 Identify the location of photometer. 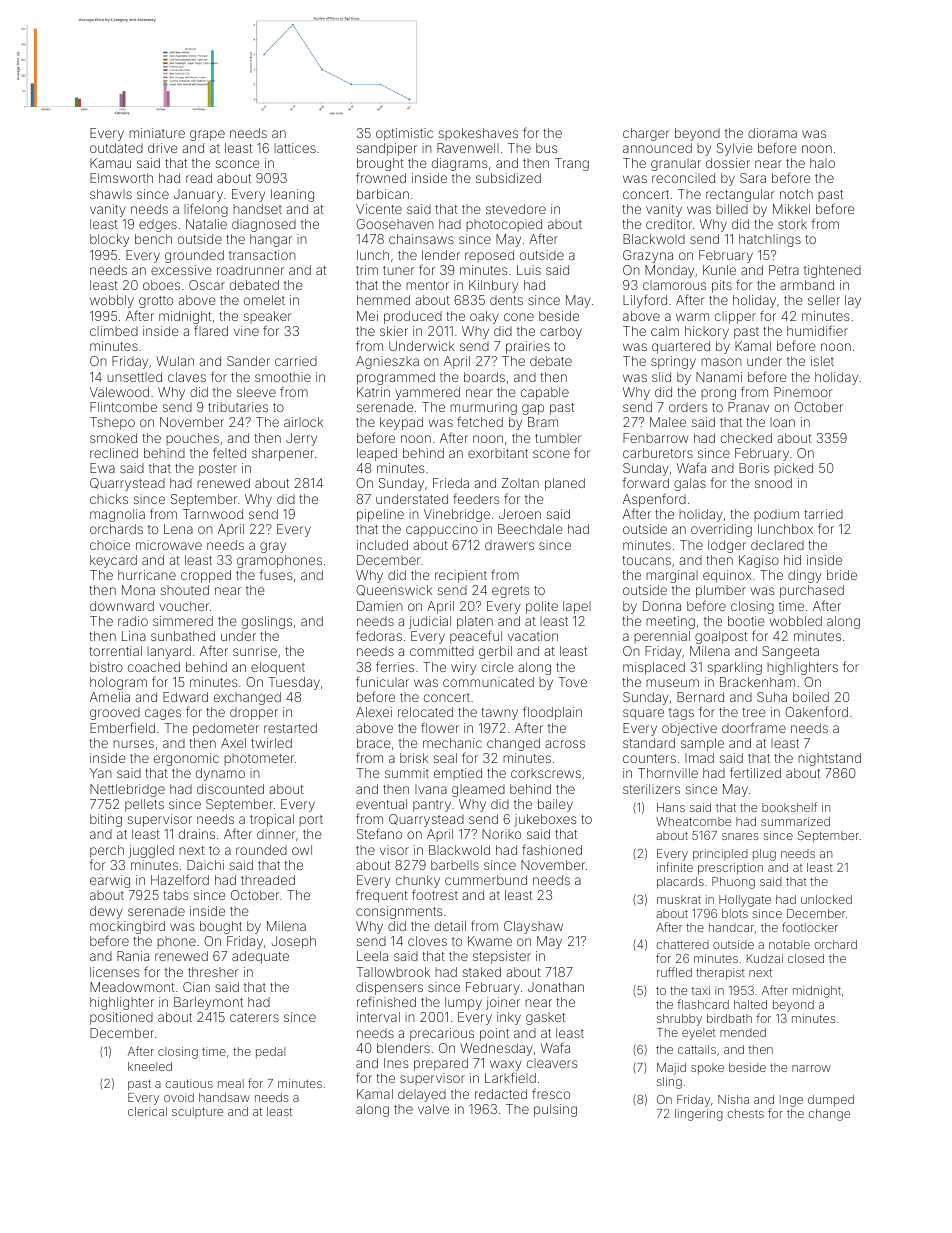
(259, 759).
